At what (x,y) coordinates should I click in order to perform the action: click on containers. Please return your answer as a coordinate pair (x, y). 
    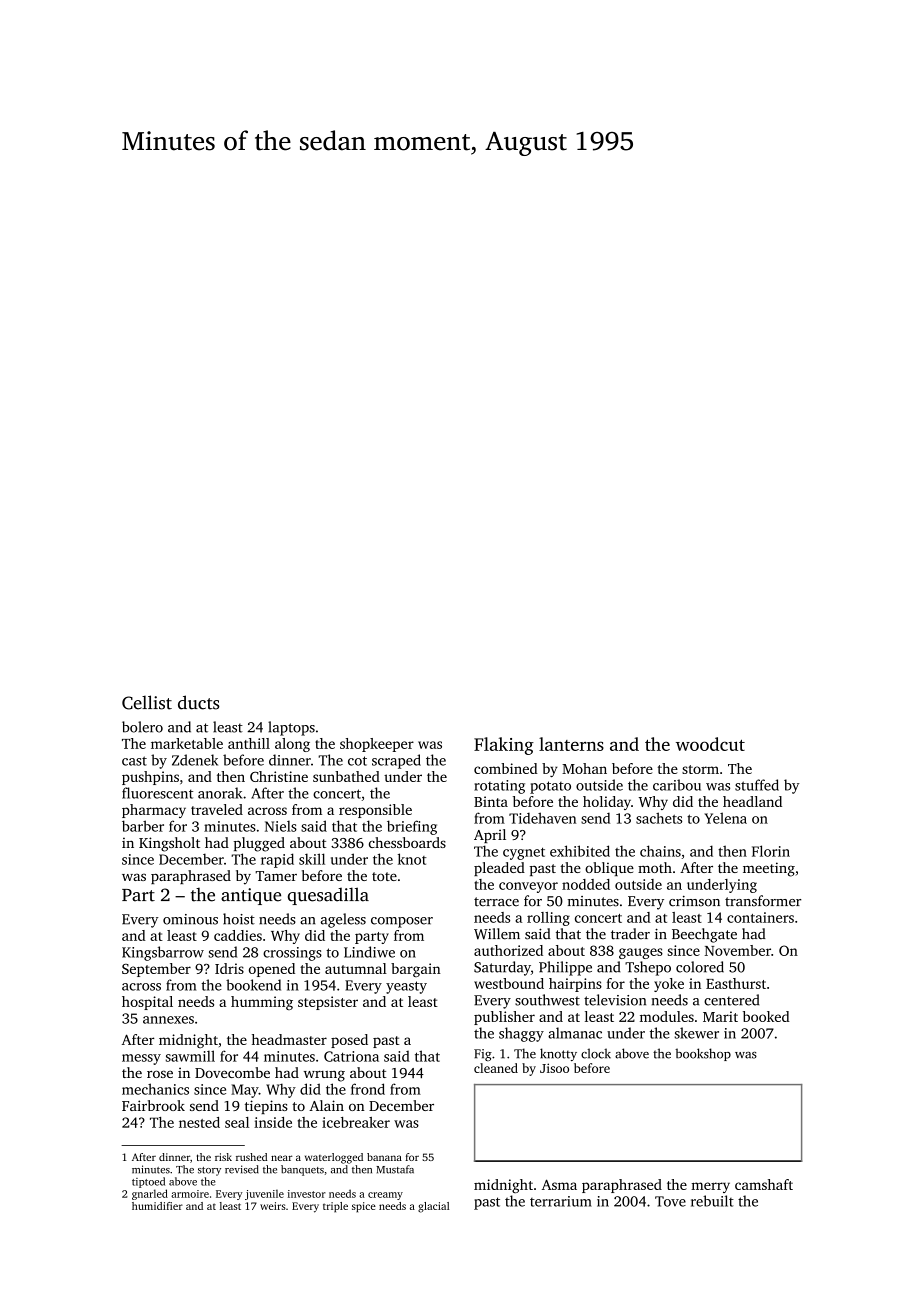
    Looking at the image, I should click on (760, 917).
